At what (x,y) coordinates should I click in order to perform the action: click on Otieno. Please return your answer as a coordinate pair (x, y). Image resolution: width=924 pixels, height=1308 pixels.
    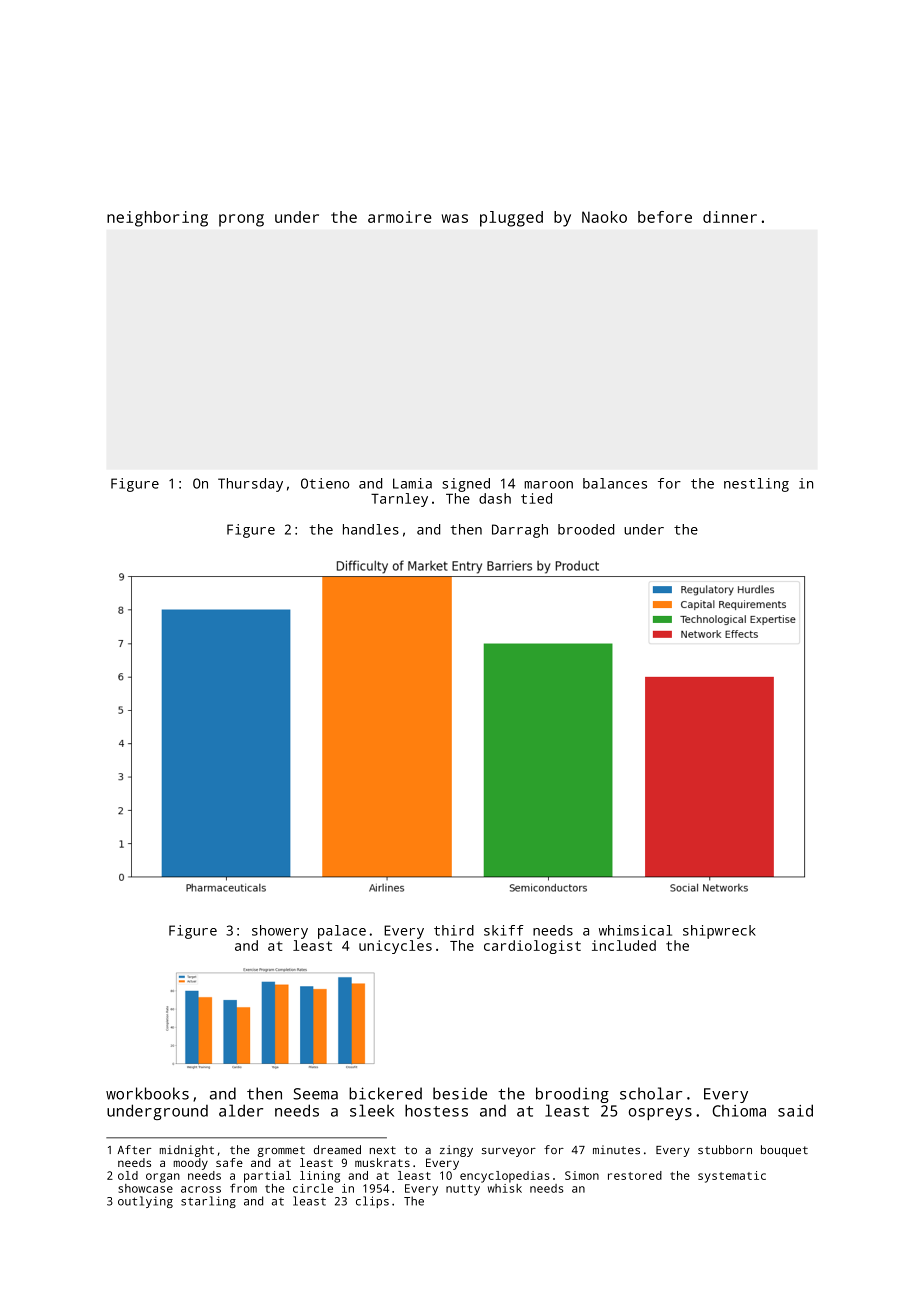
    Looking at the image, I should click on (325, 483).
